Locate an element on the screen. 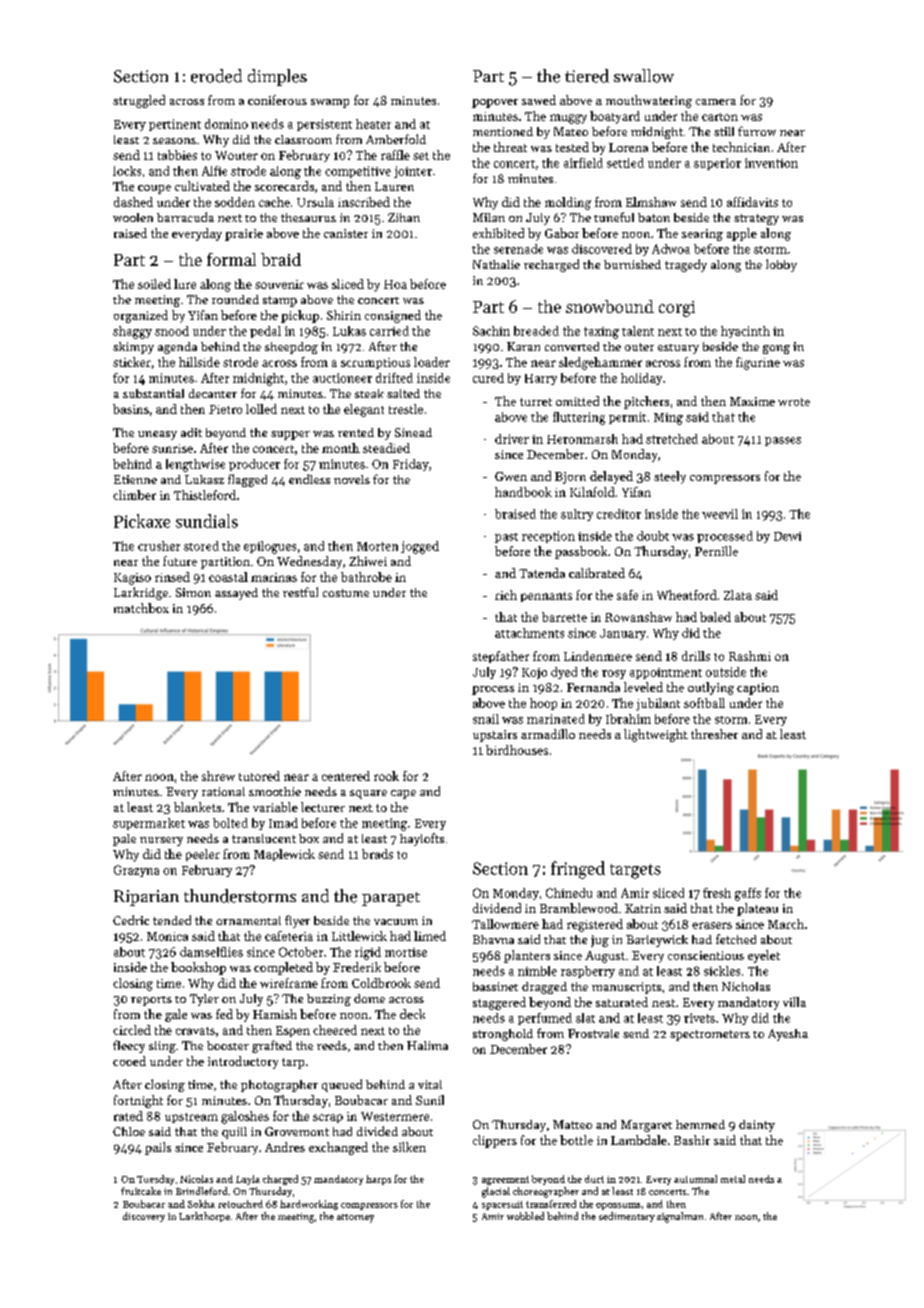 The image size is (924, 1308). Wheatford is located at coordinates (687, 595).
